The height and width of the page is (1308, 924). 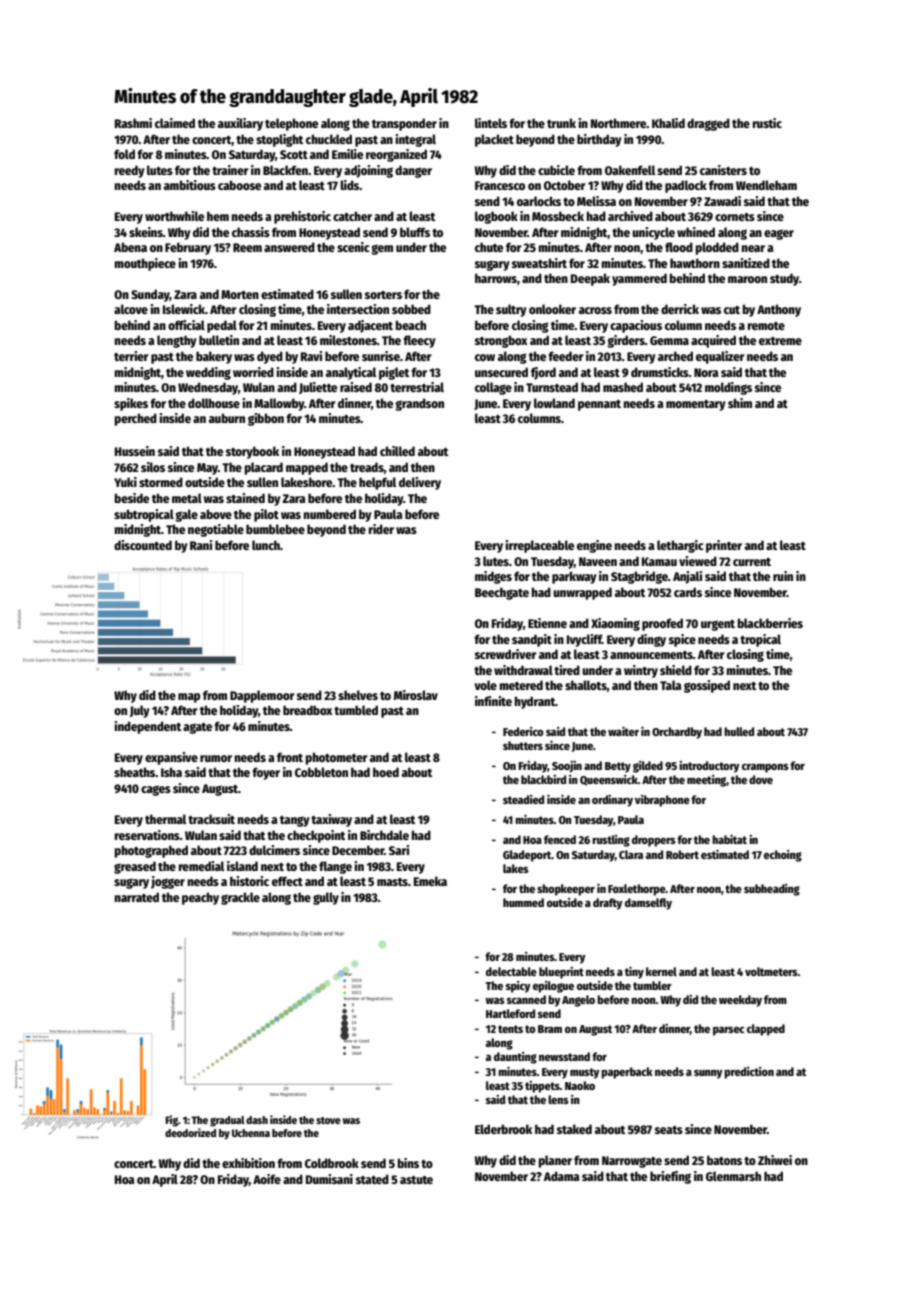 I want to click on grackle, so click(x=240, y=898).
